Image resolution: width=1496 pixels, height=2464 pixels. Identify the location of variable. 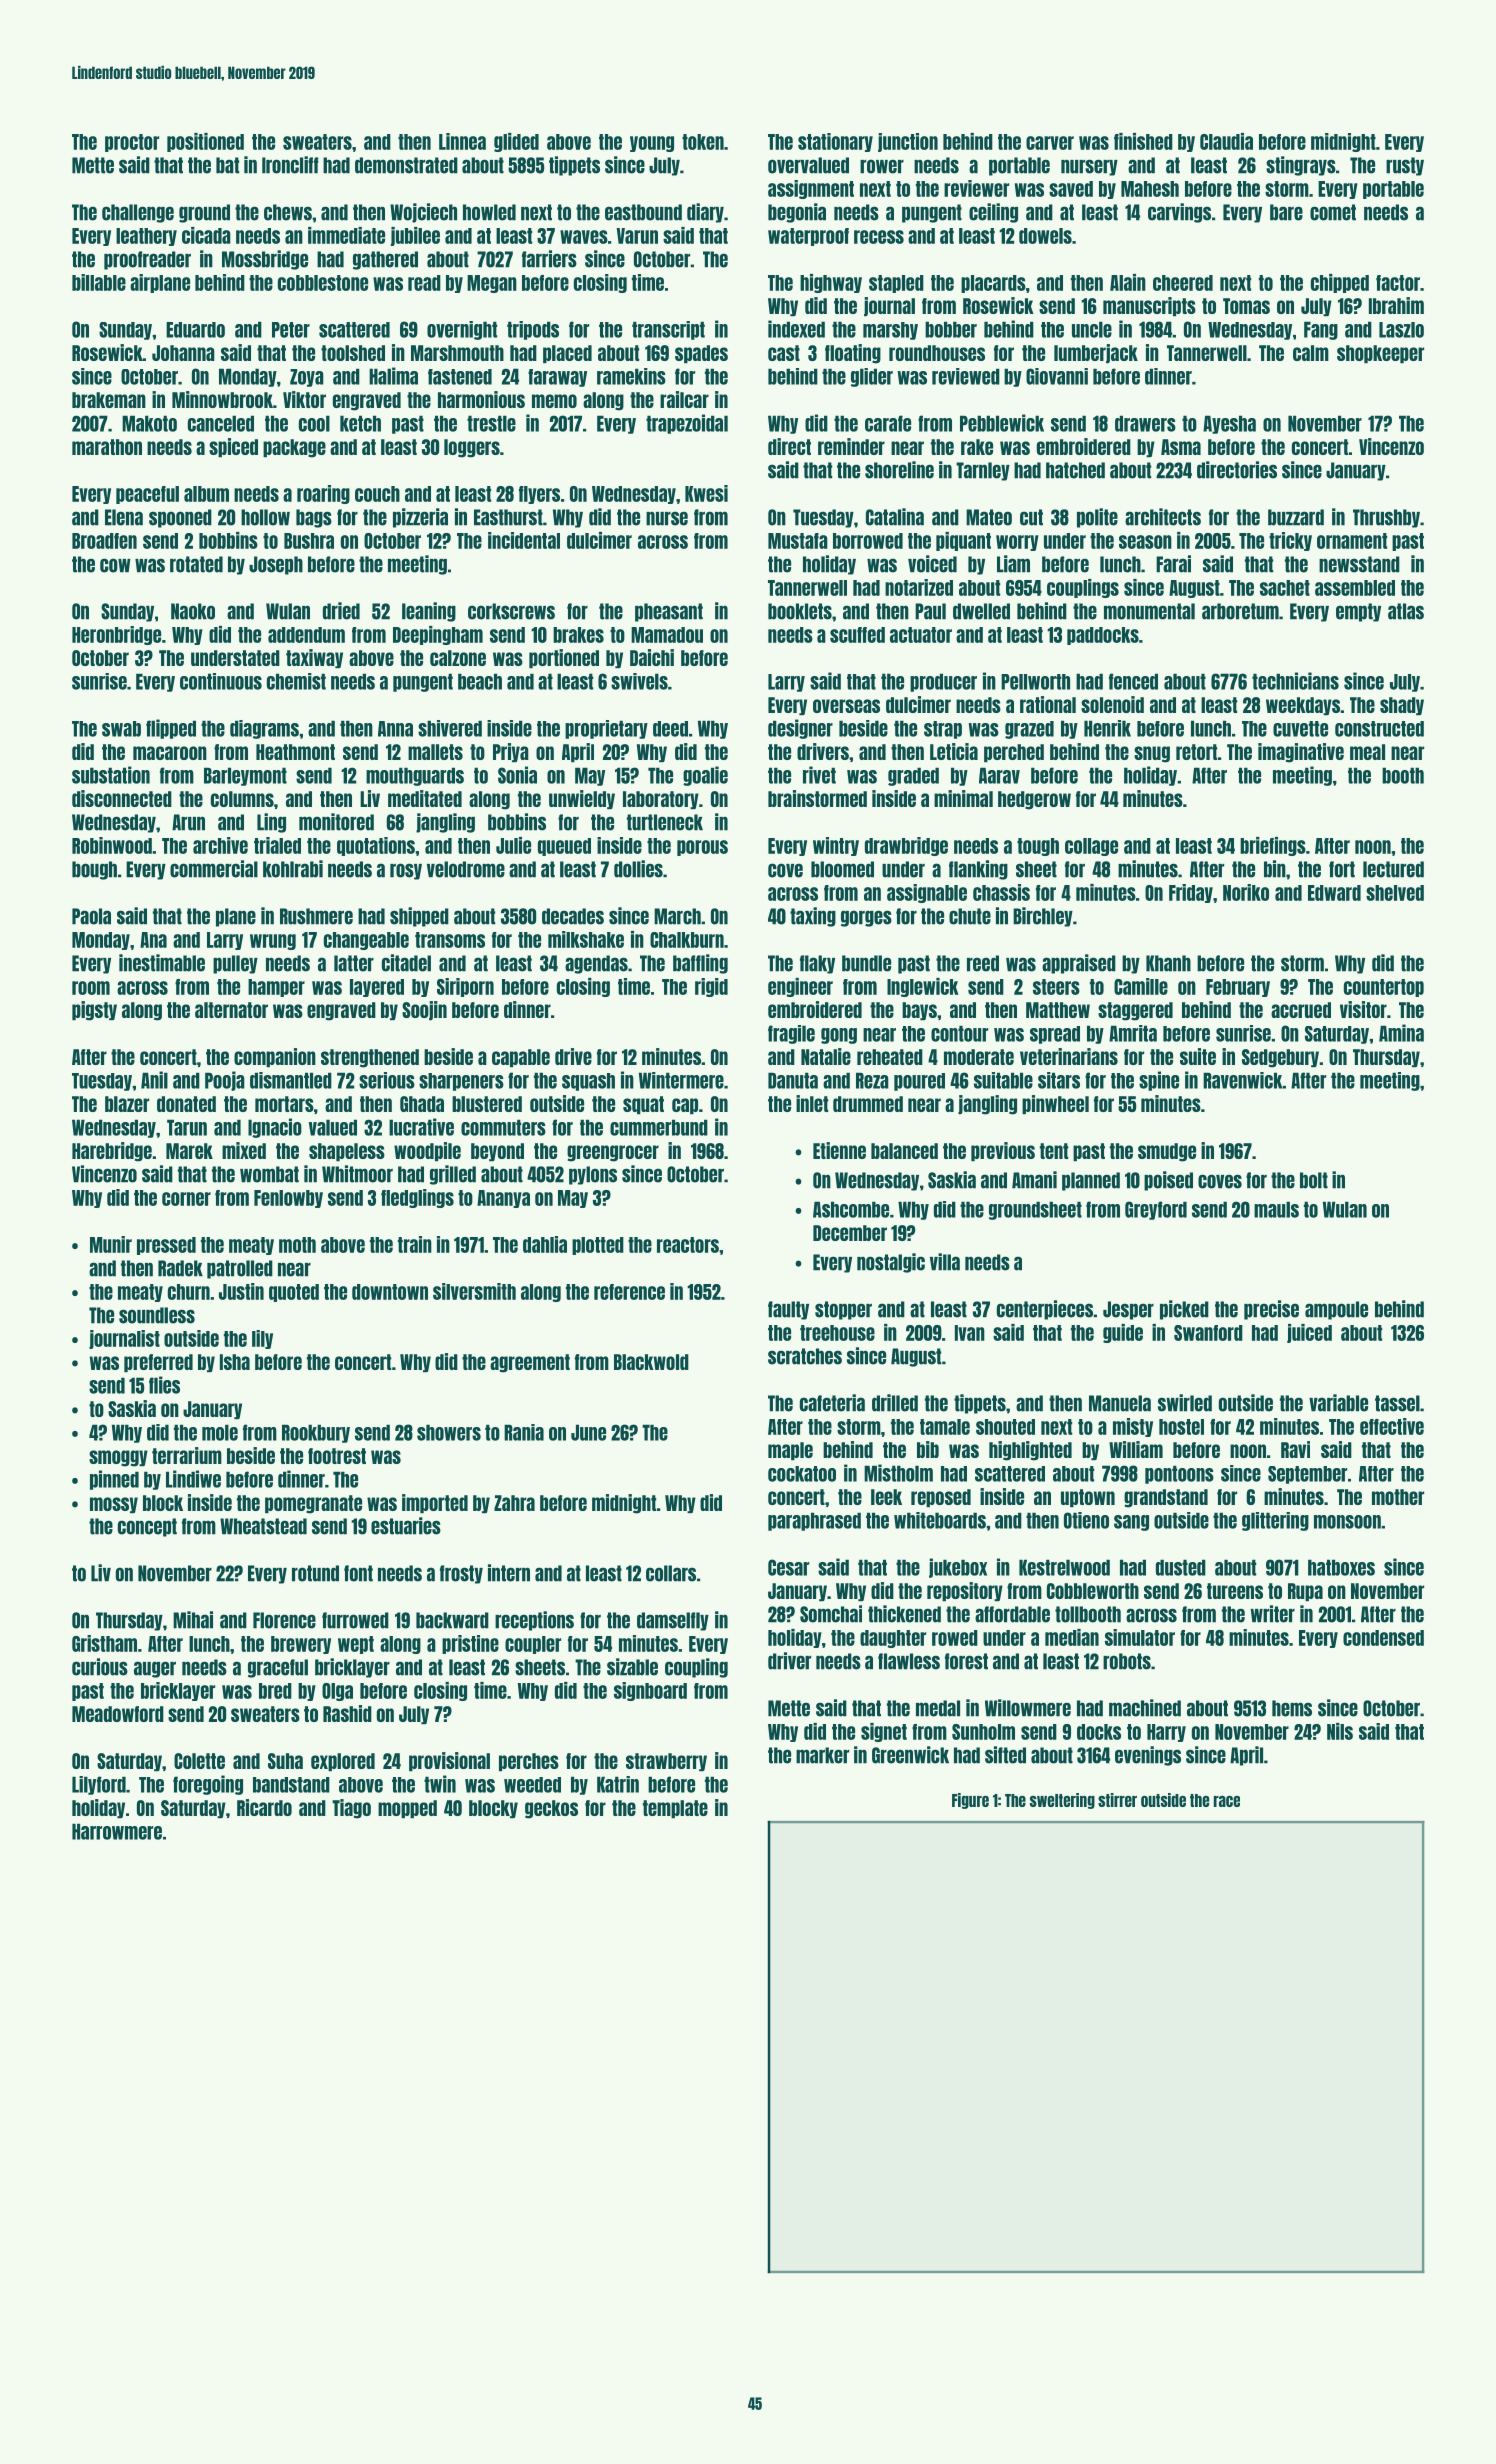
(1338, 1403).
